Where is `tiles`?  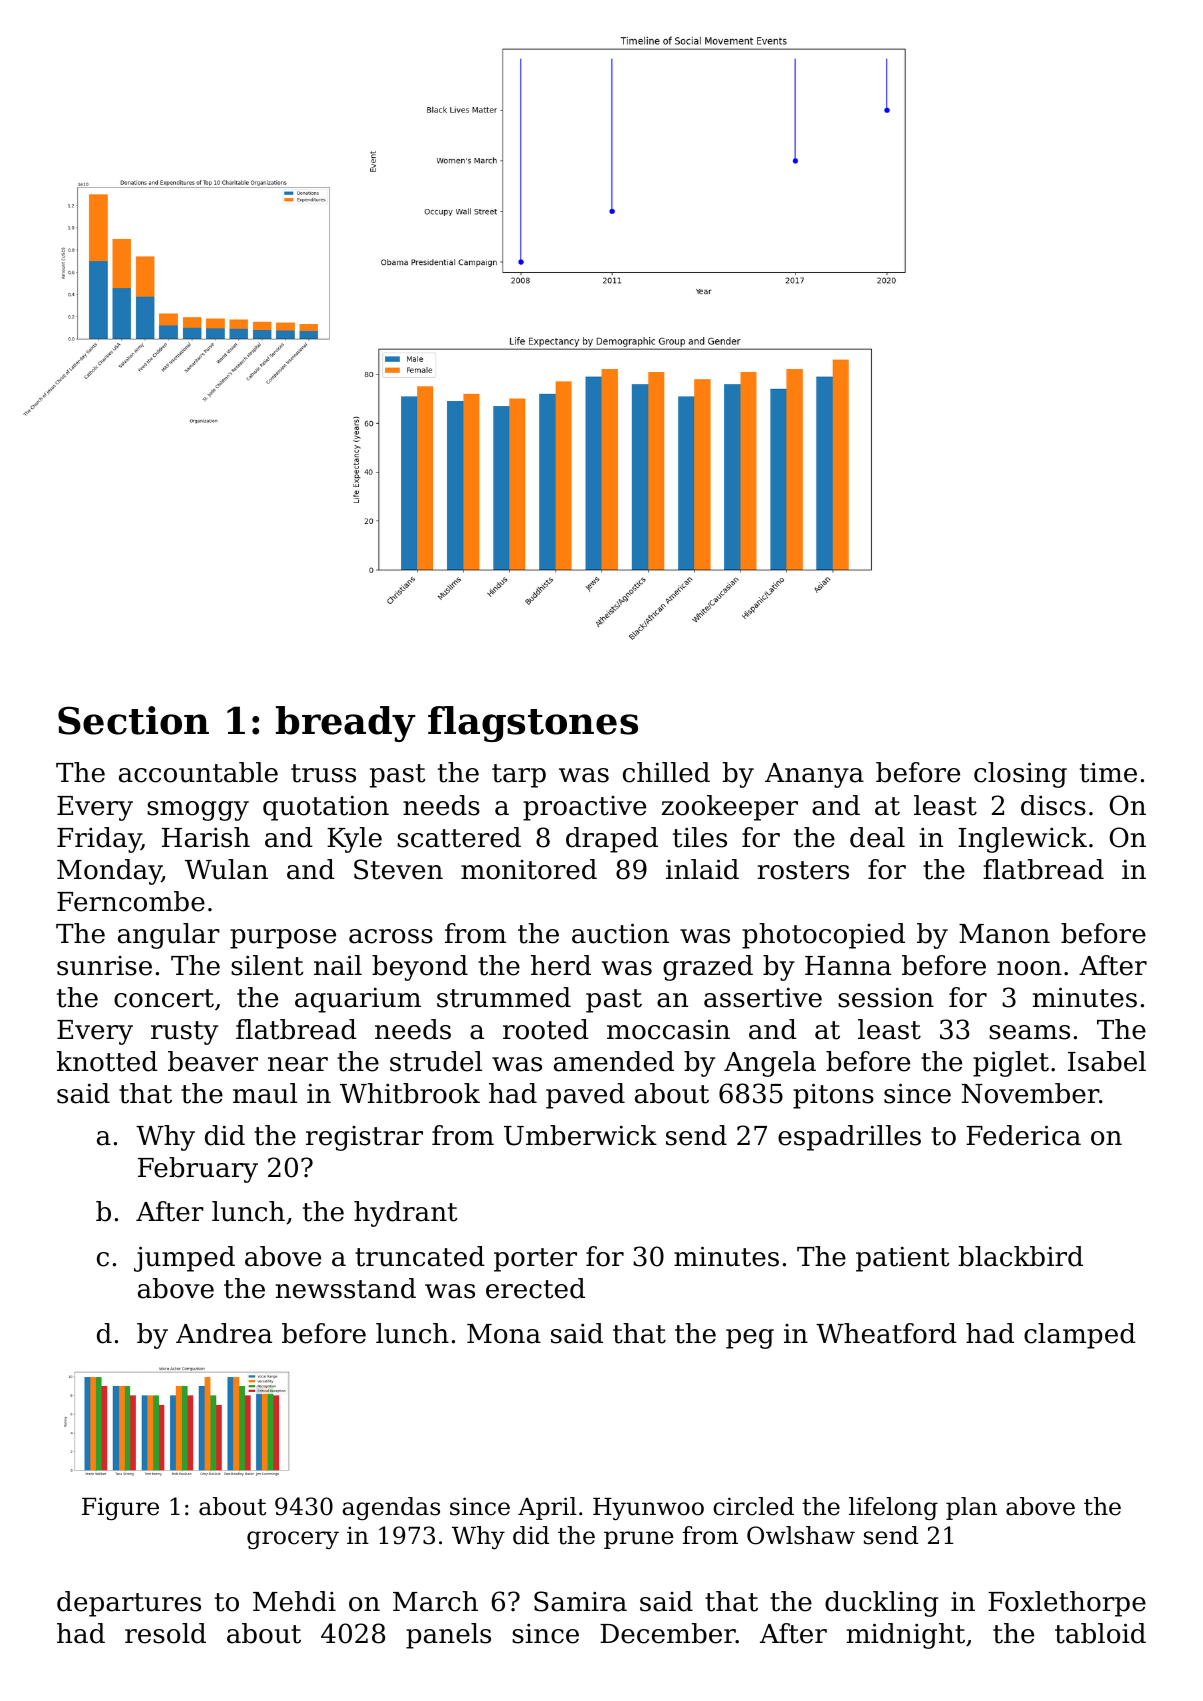 tiles is located at coordinates (700, 837).
